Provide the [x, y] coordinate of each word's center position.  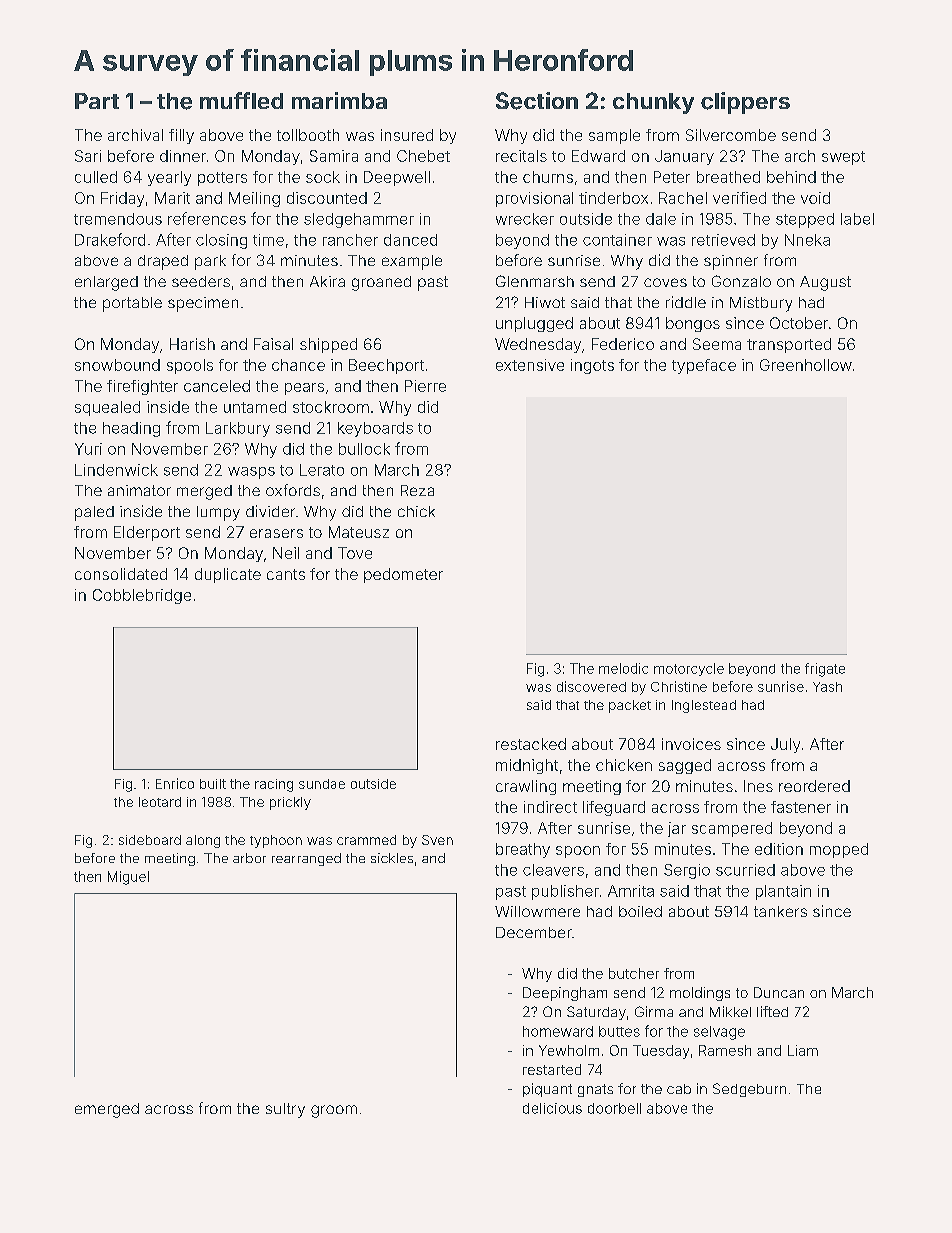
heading [131, 429]
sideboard [150, 840]
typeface [704, 366]
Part [97, 101]
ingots [592, 366]
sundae [322, 784]
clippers [745, 103]
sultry [285, 1110]
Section [537, 101]
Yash [827, 687]
